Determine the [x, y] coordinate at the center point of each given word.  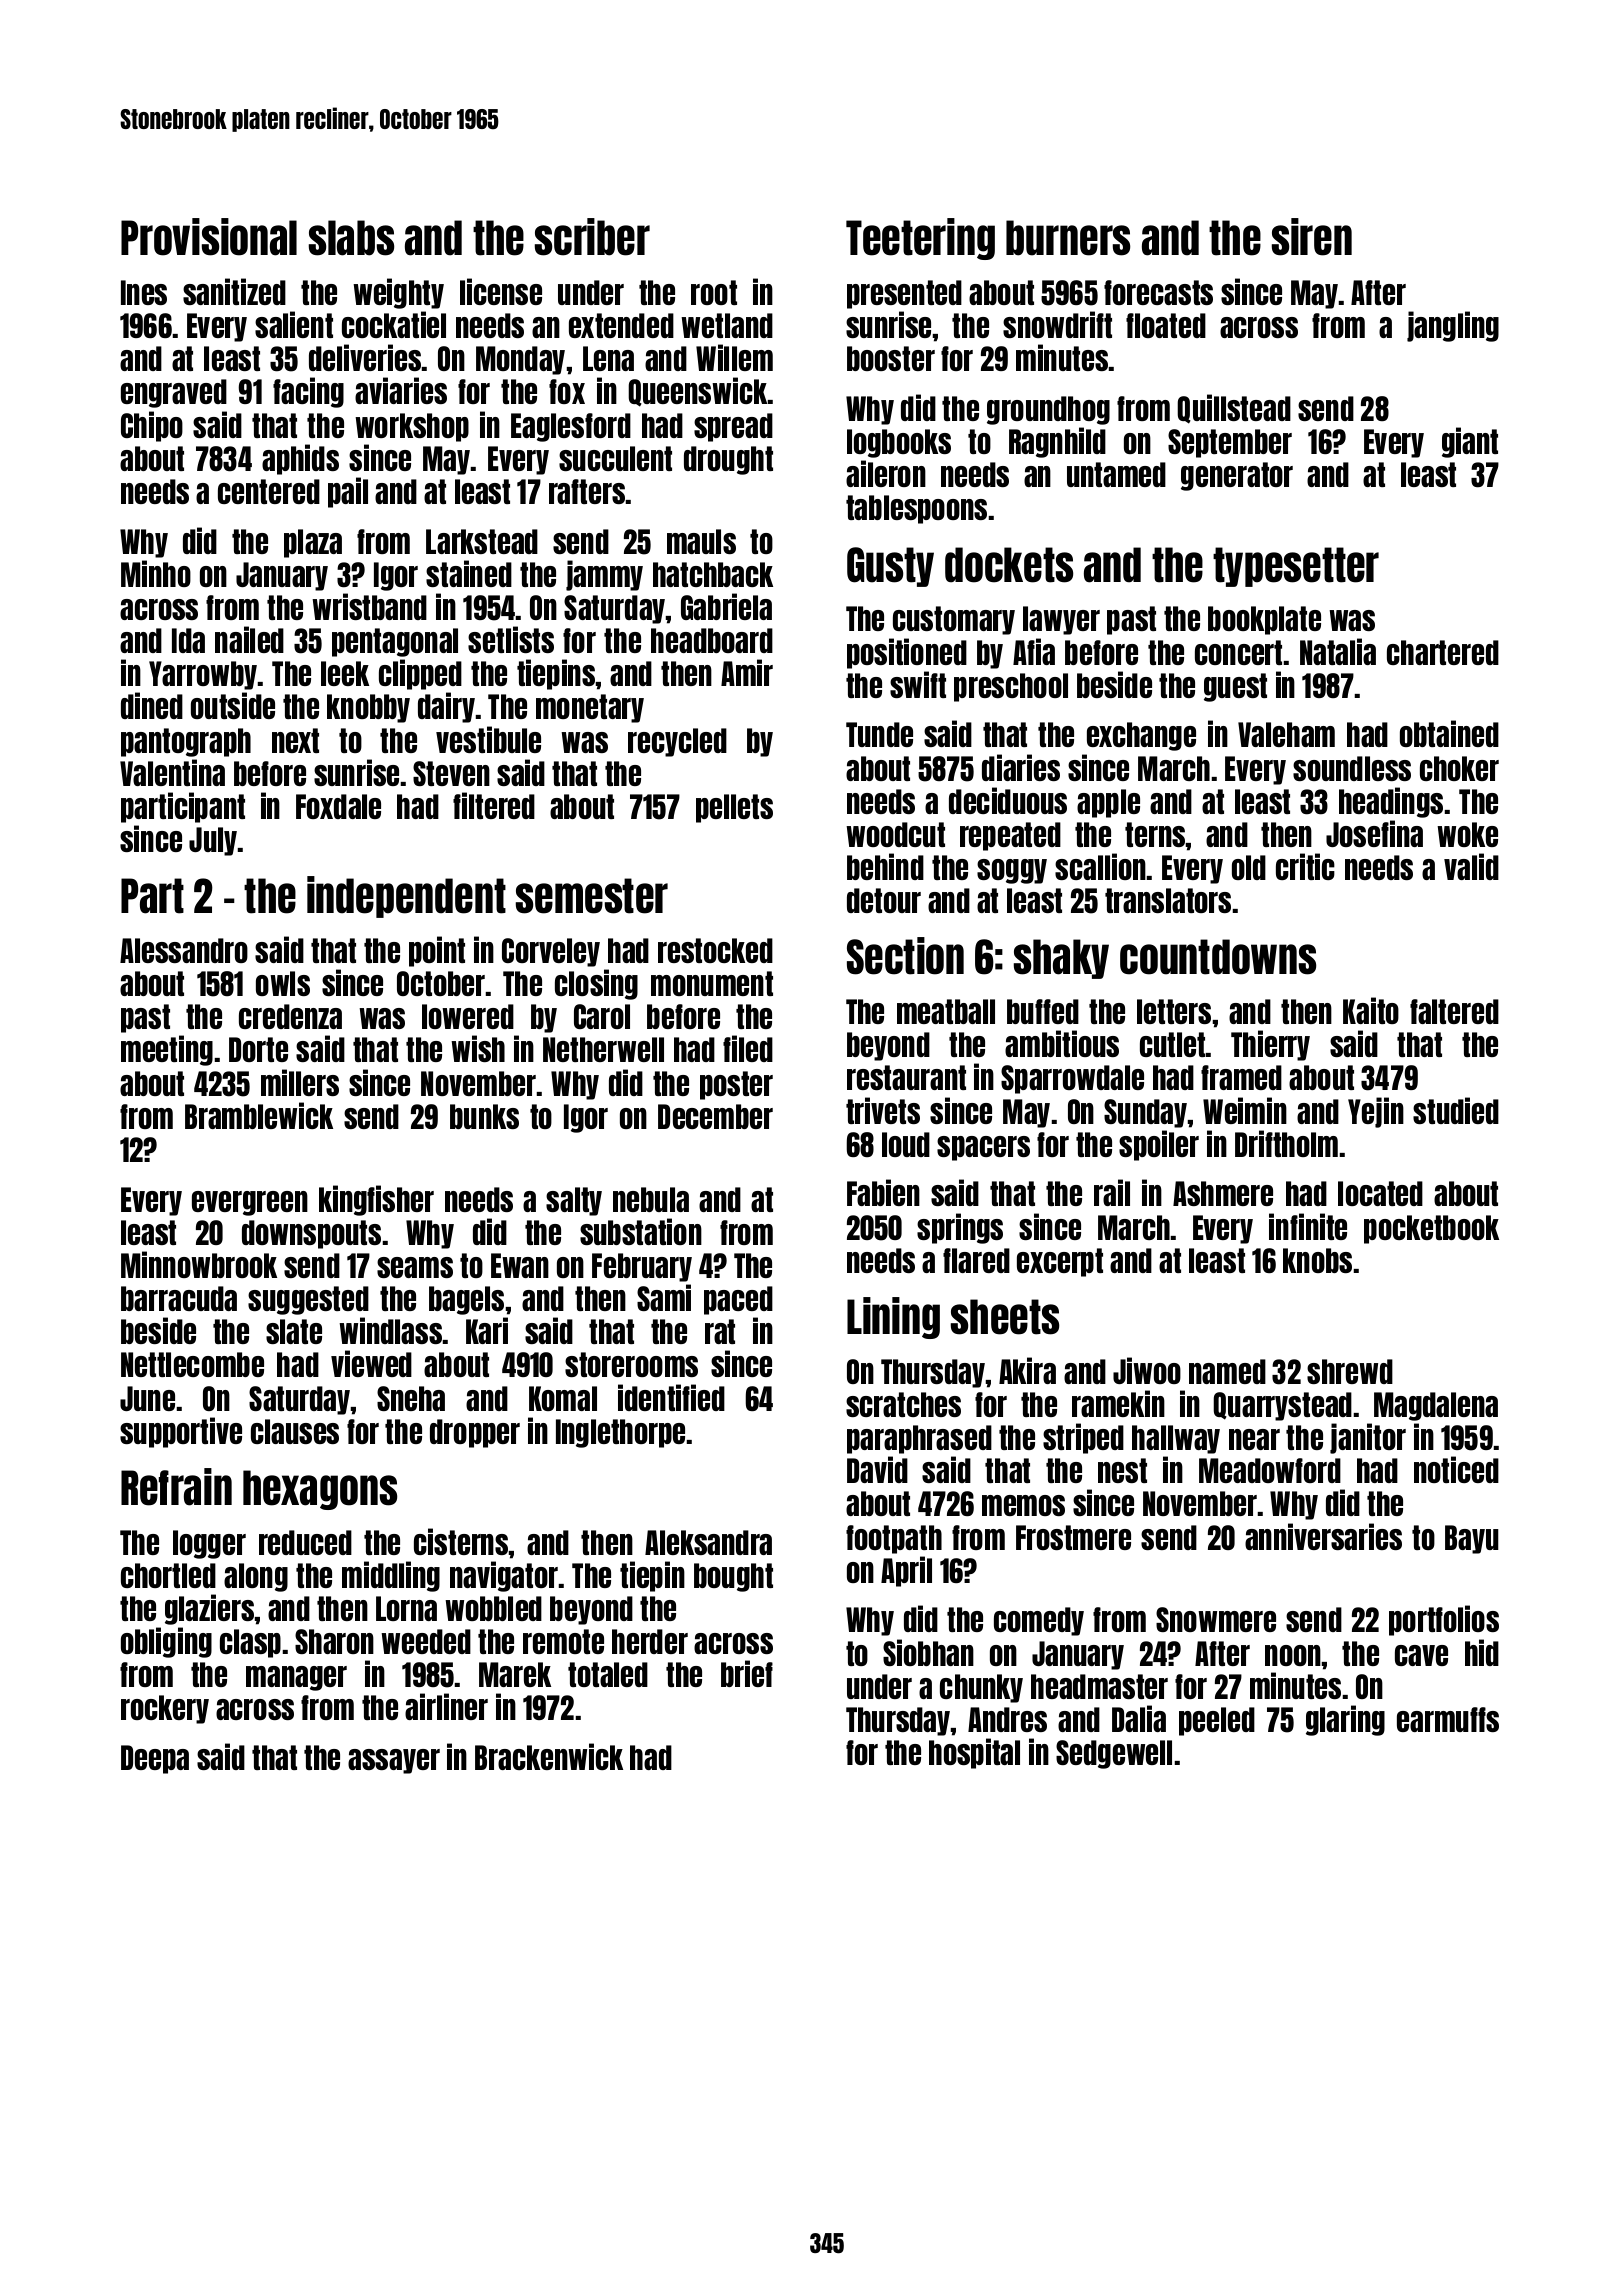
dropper [475, 1433]
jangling [1453, 326]
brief [747, 1673]
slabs [351, 238]
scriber [592, 237]
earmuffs [1448, 1719]
